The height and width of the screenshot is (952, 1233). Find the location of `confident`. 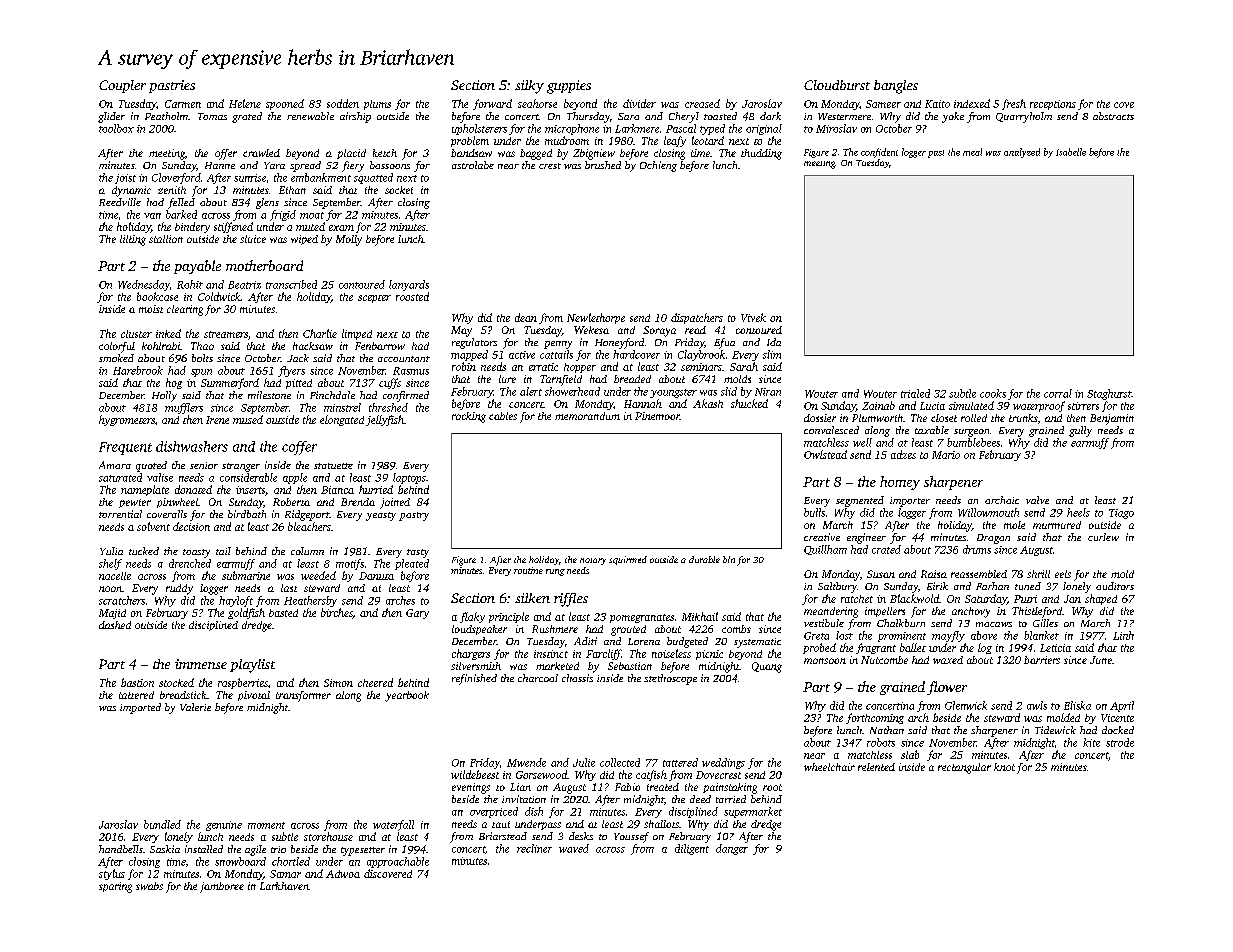

confident is located at coordinates (879, 153).
